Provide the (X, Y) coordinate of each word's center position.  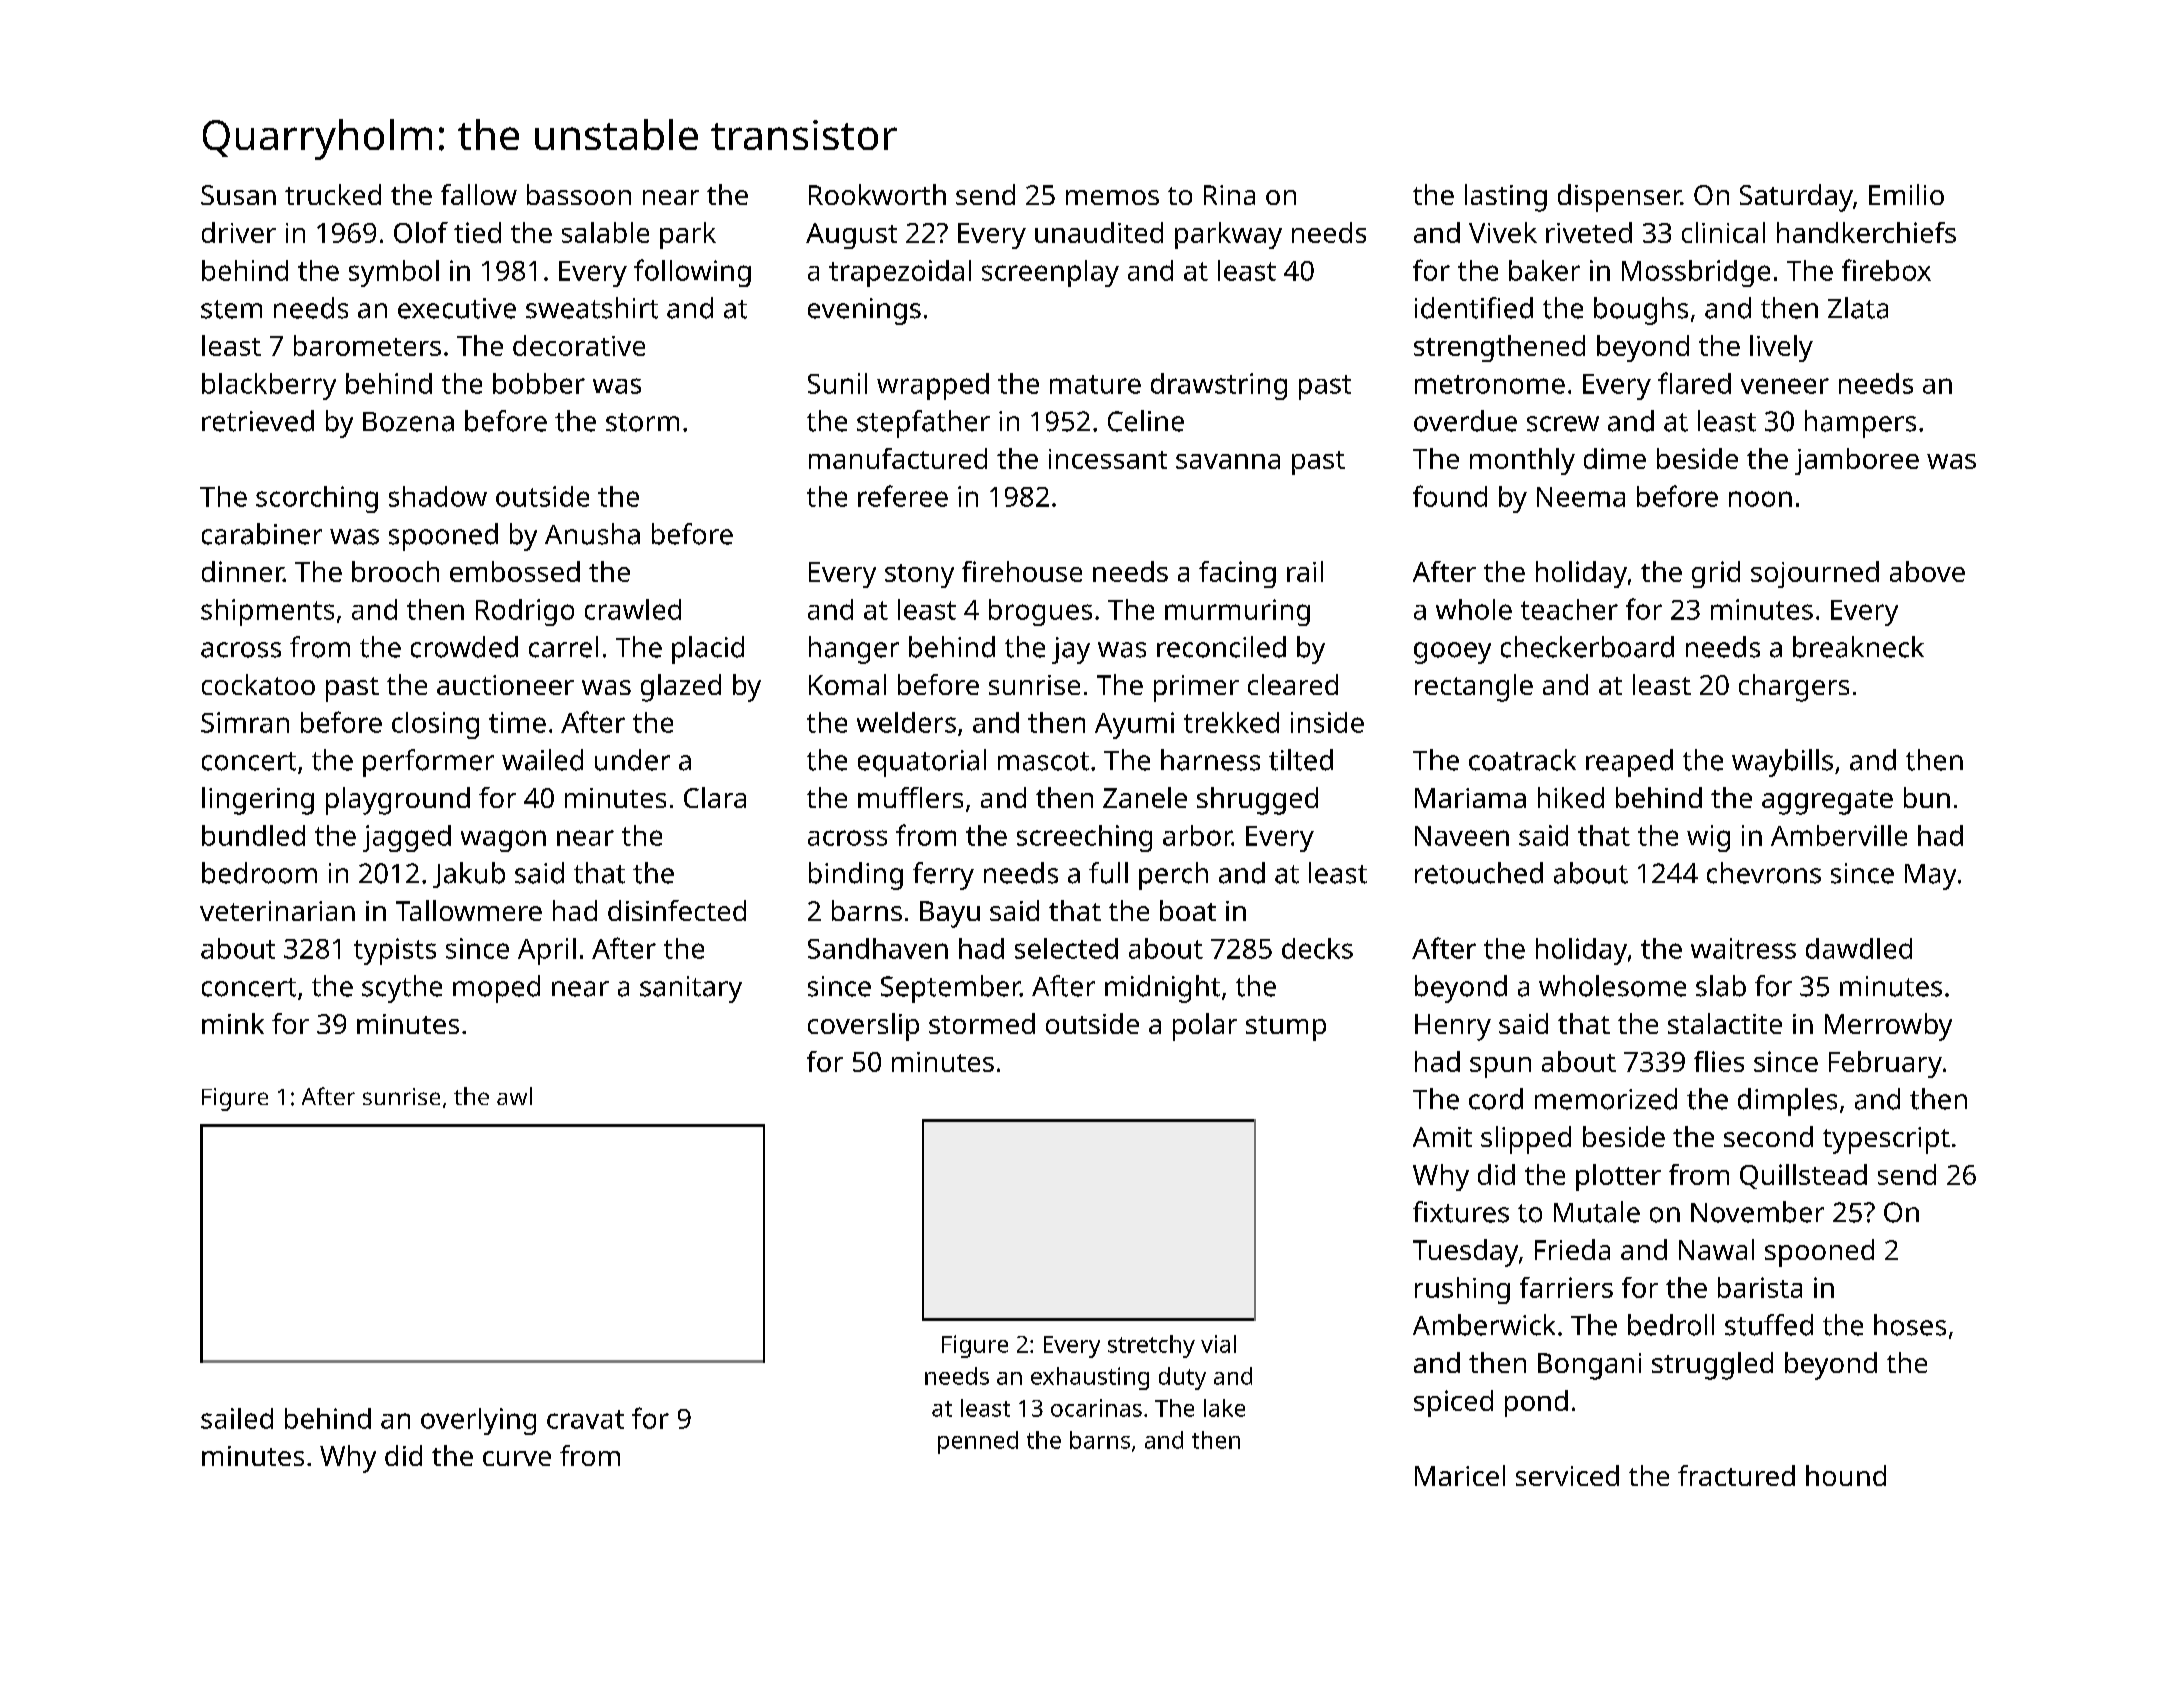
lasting (1506, 198)
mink (233, 1023)
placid (708, 650)
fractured (1736, 1475)
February (1885, 1064)
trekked (1231, 722)
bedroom (259, 873)
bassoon (579, 194)
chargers (1794, 688)
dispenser (1619, 198)
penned (978, 1442)
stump (1286, 1028)
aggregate (1827, 802)
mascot (1043, 761)
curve (517, 1458)
